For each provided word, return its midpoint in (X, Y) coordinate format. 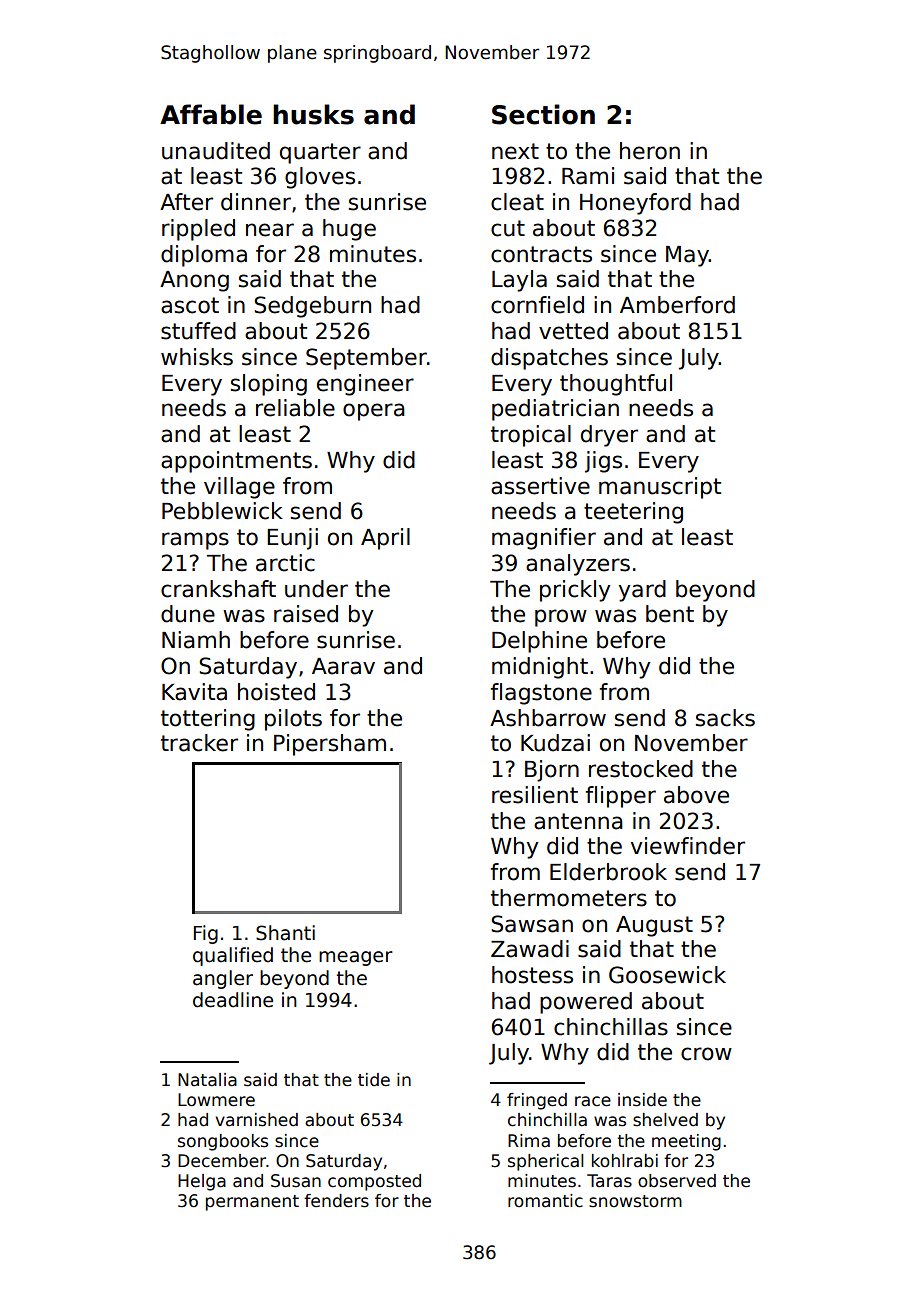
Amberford (677, 305)
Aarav (343, 666)
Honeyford (635, 204)
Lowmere (216, 1100)
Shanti (285, 933)
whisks (197, 357)
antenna (578, 821)
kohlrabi (625, 1161)
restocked (641, 769)
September (366, 359)
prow (561, 618)
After (186, 202)
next (515, 151)
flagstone (541, 694)
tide (374, 1080)
